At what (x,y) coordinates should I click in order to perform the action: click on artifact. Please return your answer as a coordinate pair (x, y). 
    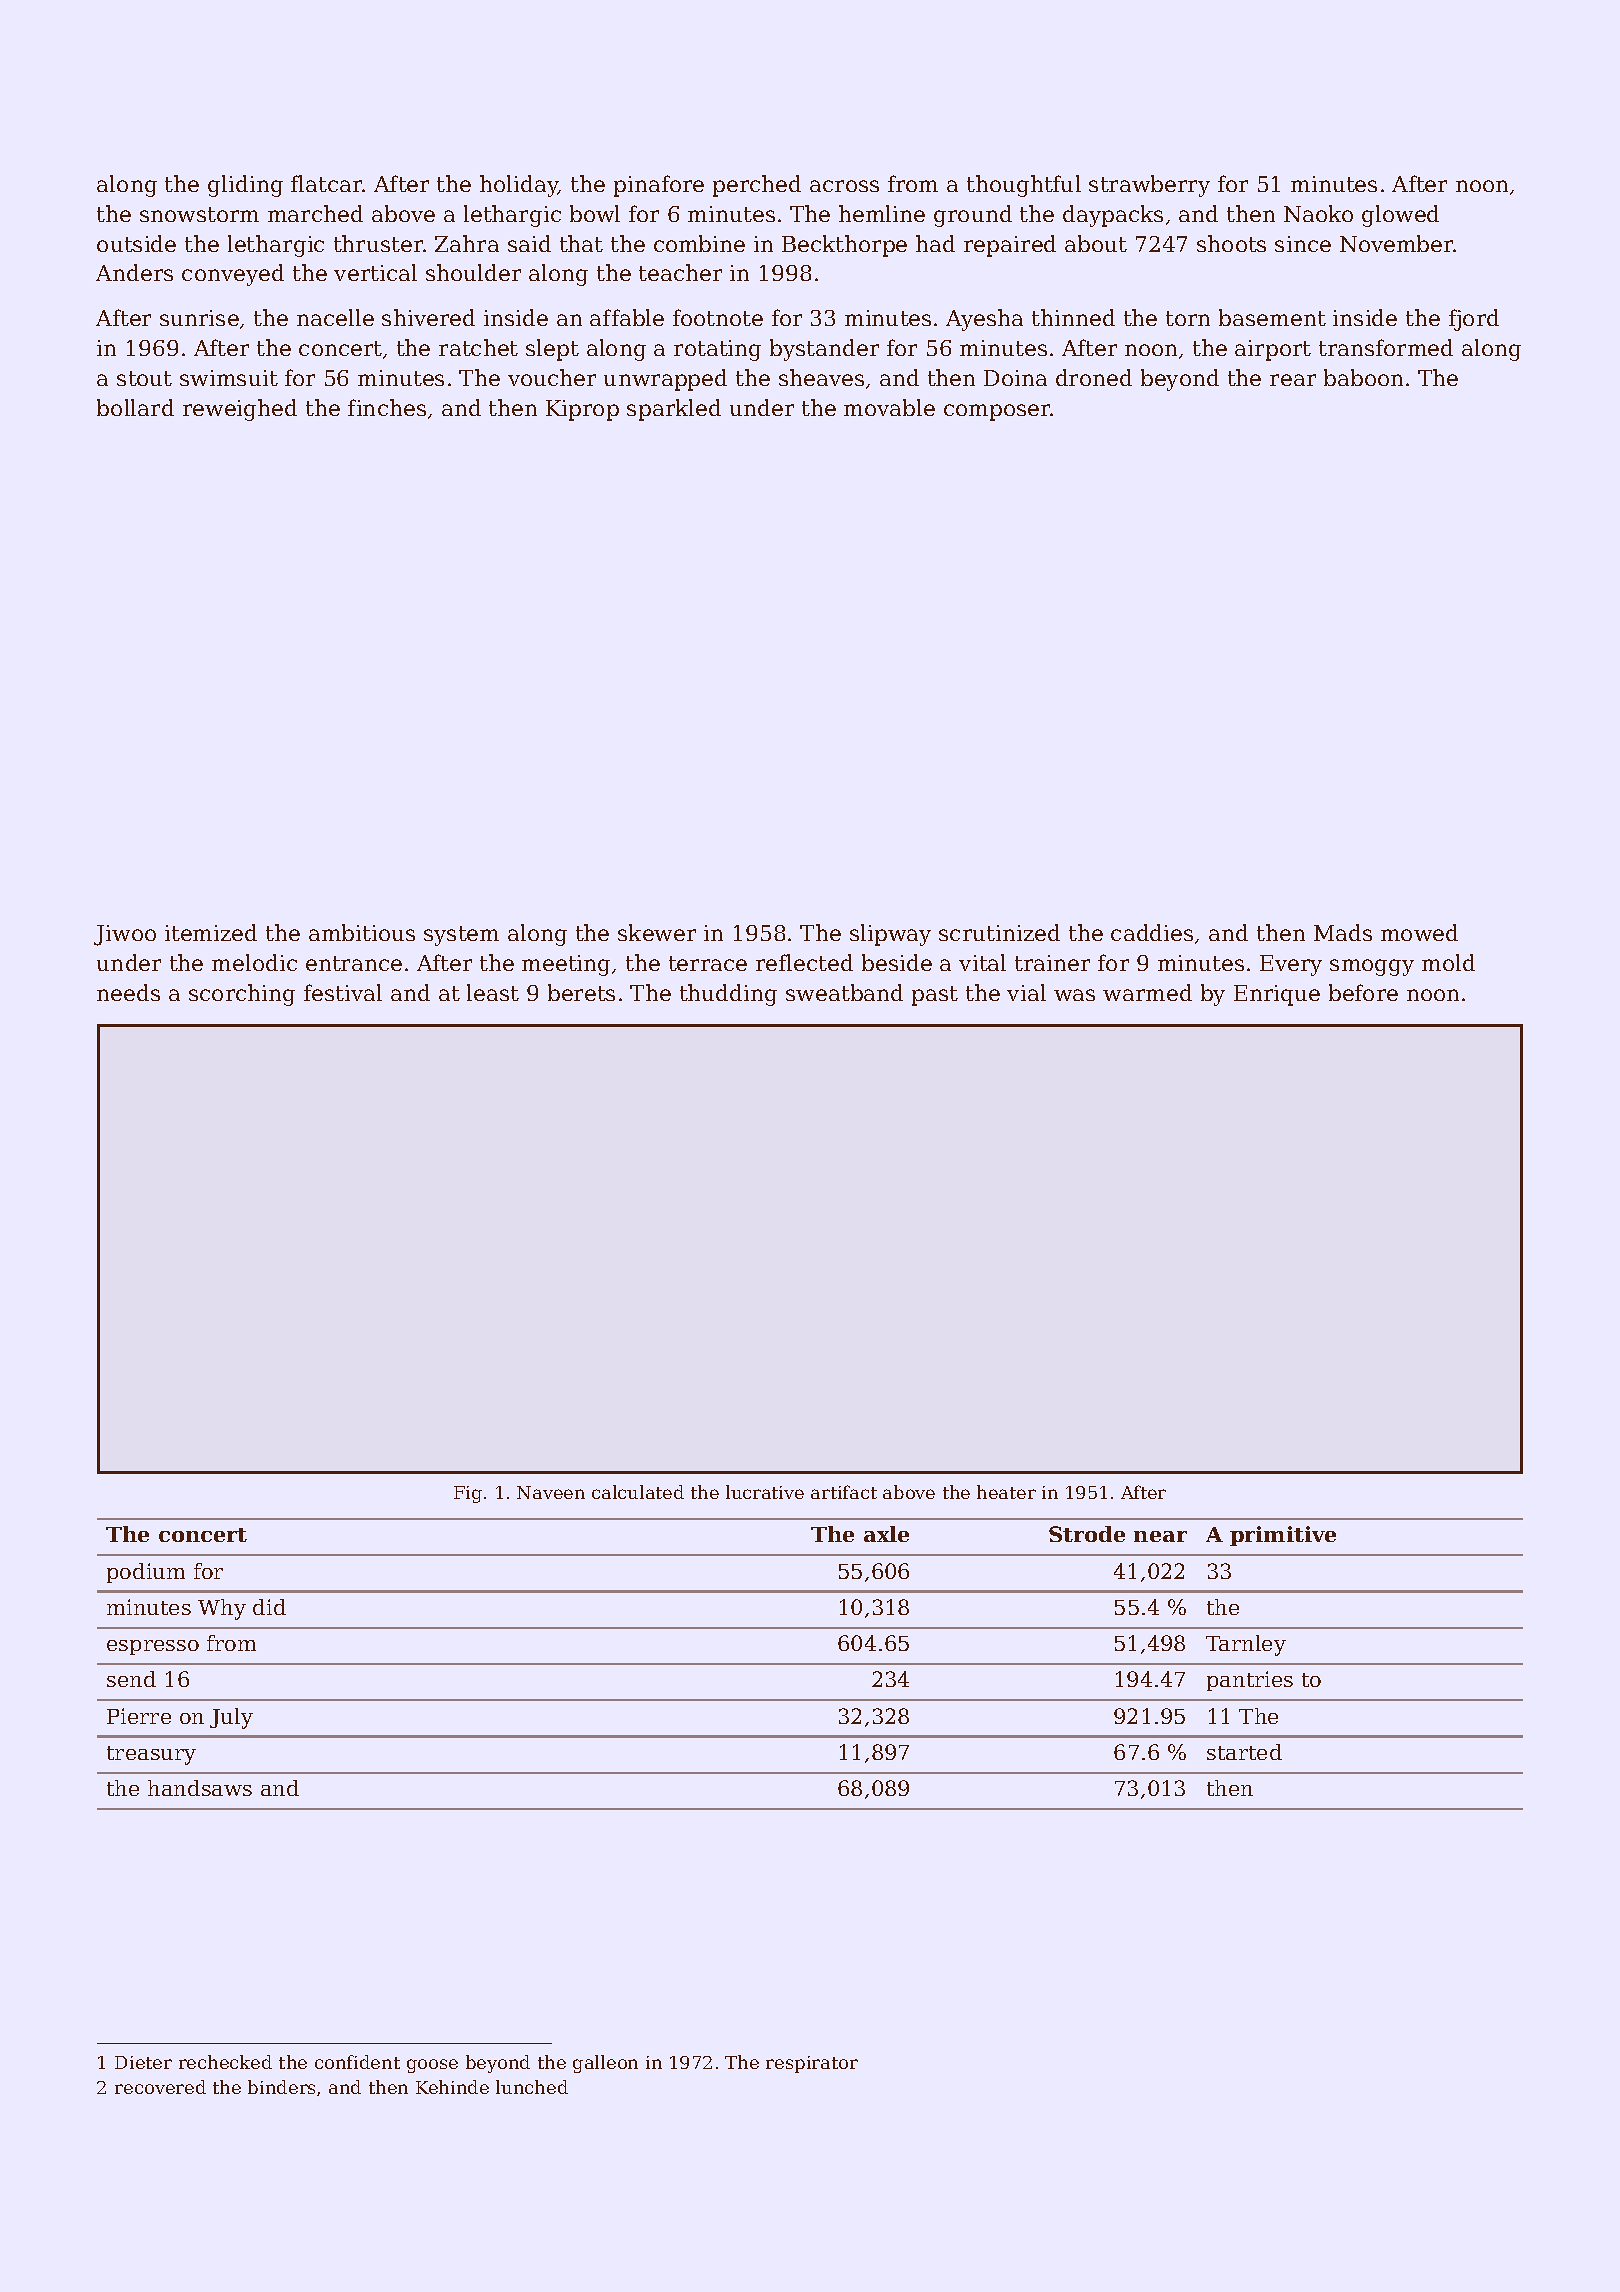
    Looking at the image, I should click on (844, 1492).
